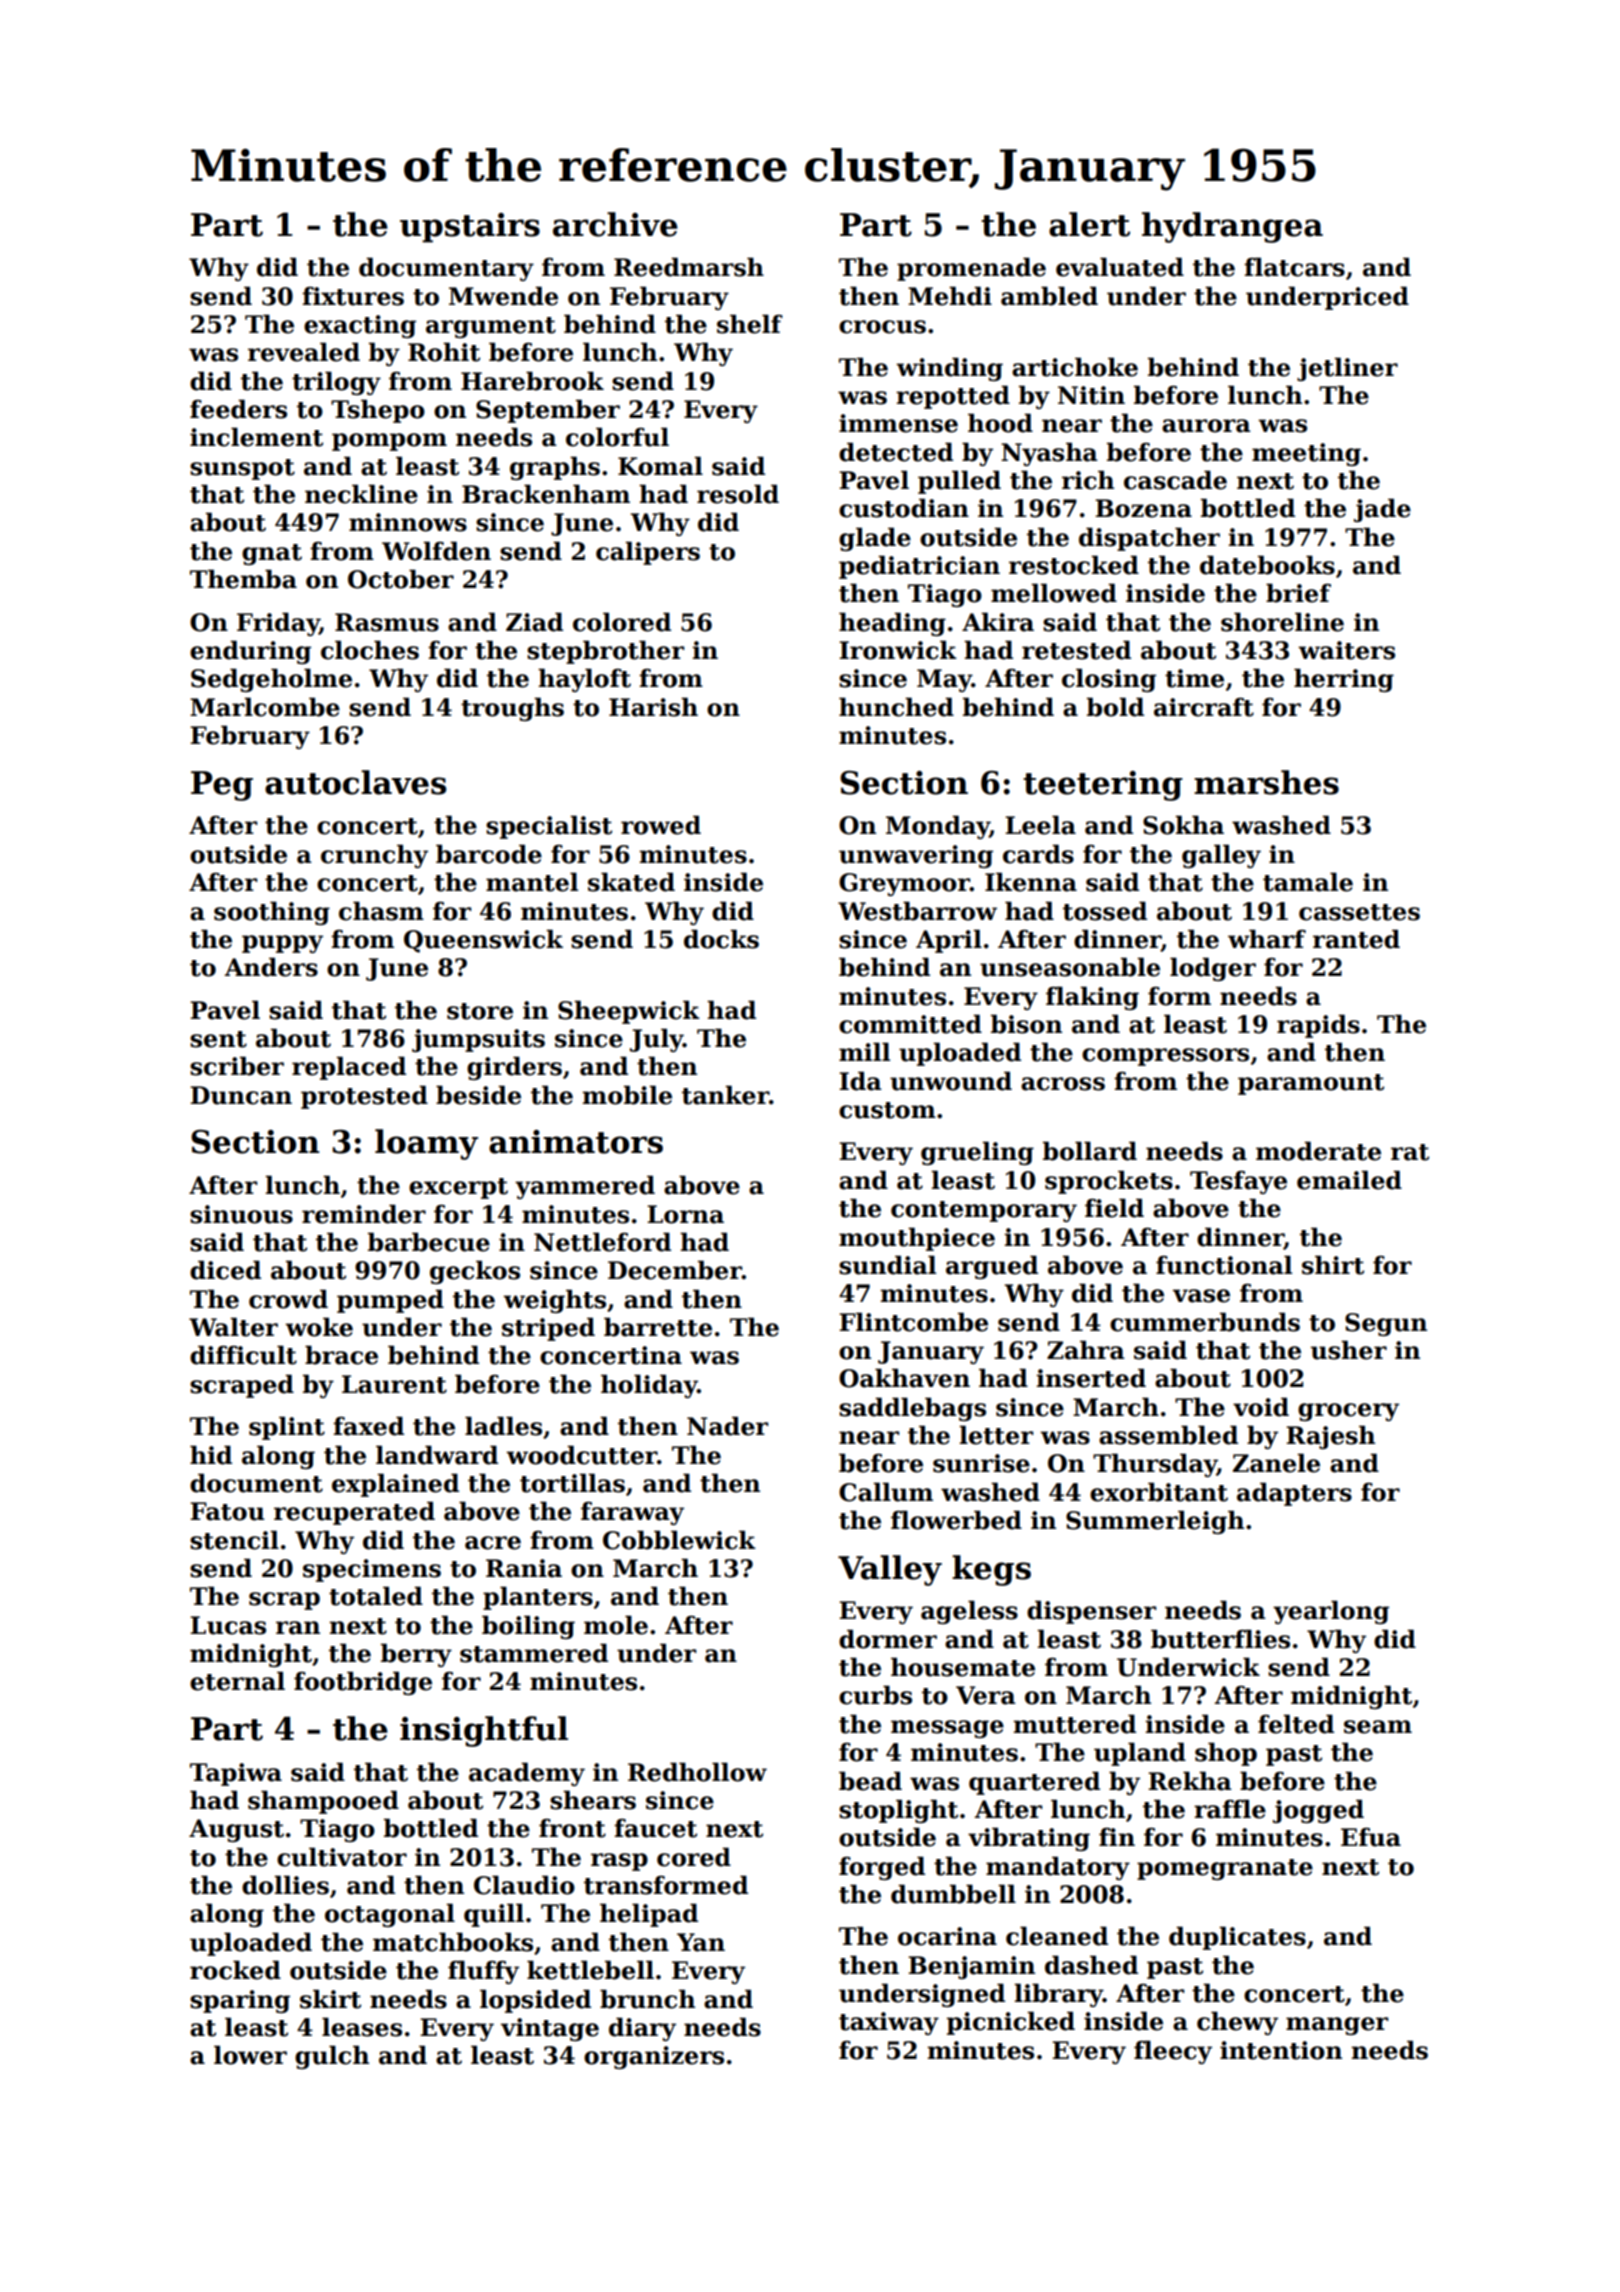  I want to click on Summerleigh, so click(1155, 1522).
